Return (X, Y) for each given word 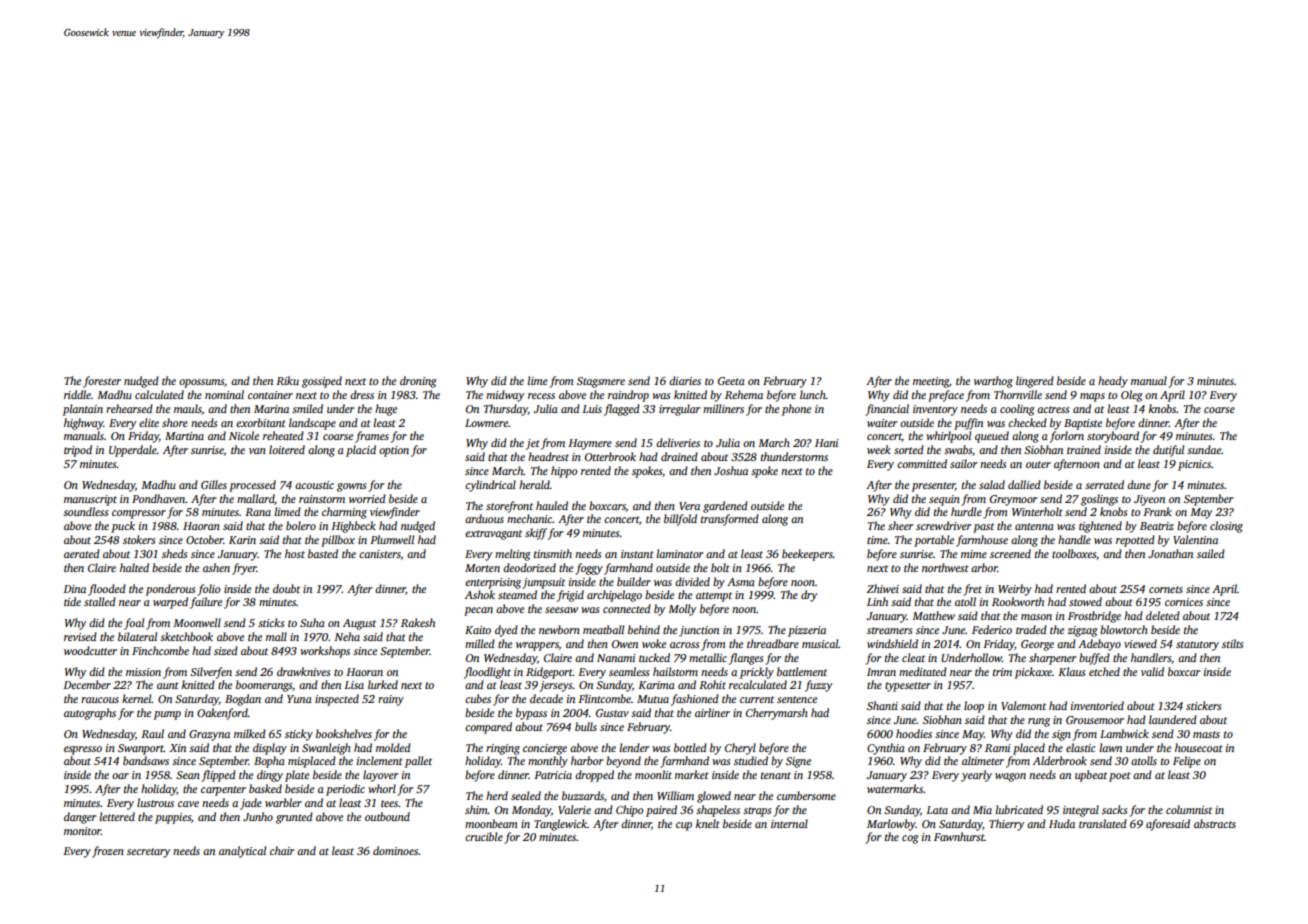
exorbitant (261, 422)
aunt (168, 685)
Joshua (731, 470)
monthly (548, 762)
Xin (177, 748)
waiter (882, 423)
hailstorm (675, 671)
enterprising (493, 583)
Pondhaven (158, 498)
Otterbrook (610, 456)
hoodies (914, 733)
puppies (173, 818)
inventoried (1097, 705)
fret (973, 590)
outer (1038, 464)
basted (323, 553)
